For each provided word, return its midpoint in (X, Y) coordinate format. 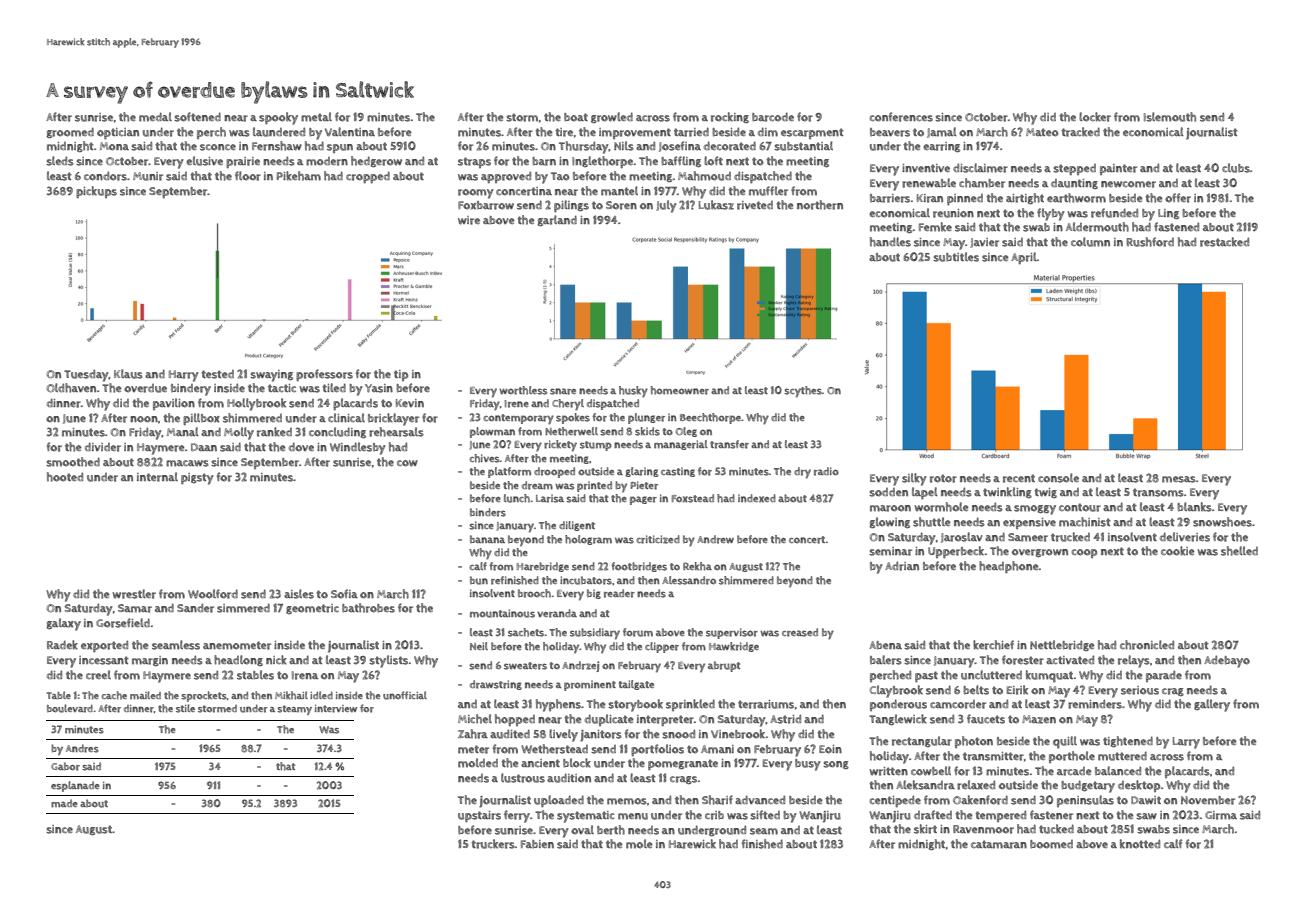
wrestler (134, 594)
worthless (523, 390)
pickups (96, 192)
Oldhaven (71, 388)
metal (316, 117)
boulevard (70, 708)
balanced (1118, 770)
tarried (691, 132)
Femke (935, 227)
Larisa (550, 498)
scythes (803, 392)
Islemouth (1170, 117)
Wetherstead (554, 749)
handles (890, 242)
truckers (493, 844)
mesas (1179, 479)
